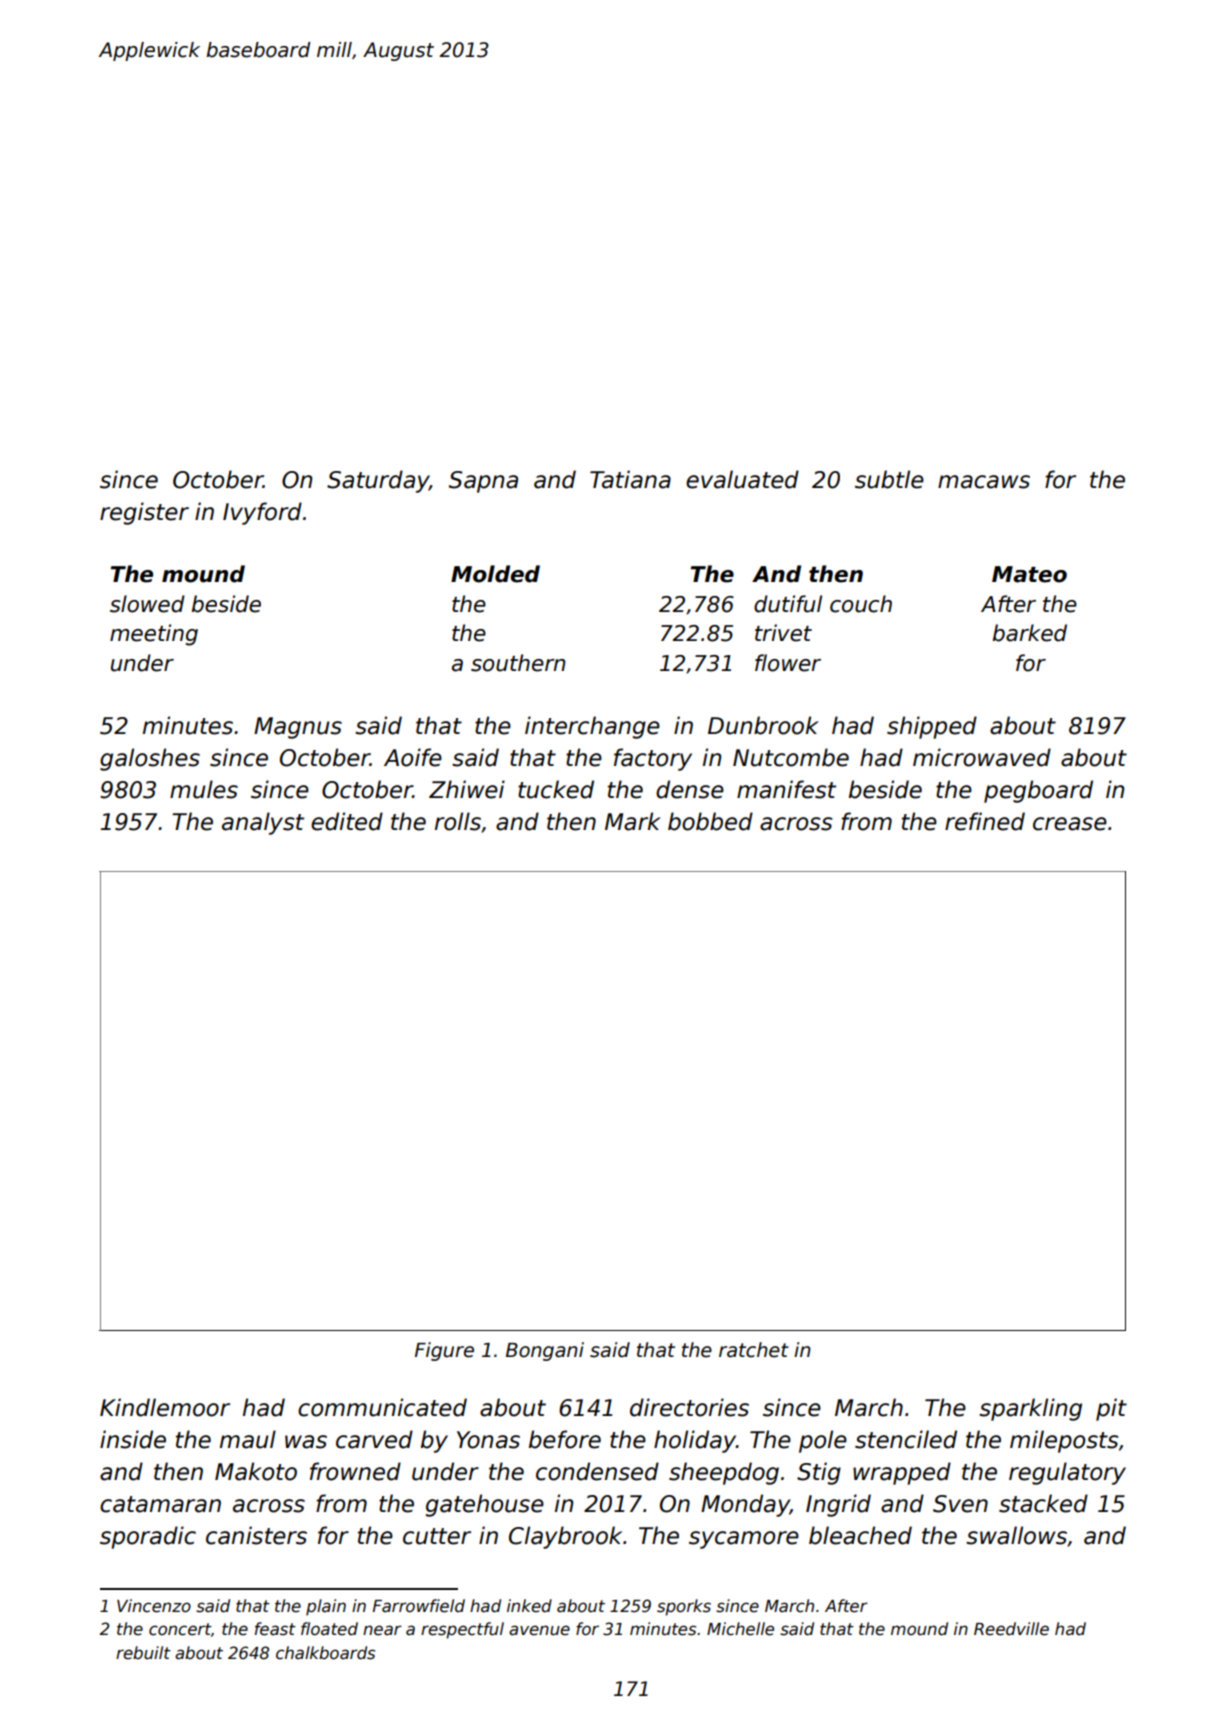  Describe the element at coordinates (150, 759) in the image. I see `galoshes` at that location.
